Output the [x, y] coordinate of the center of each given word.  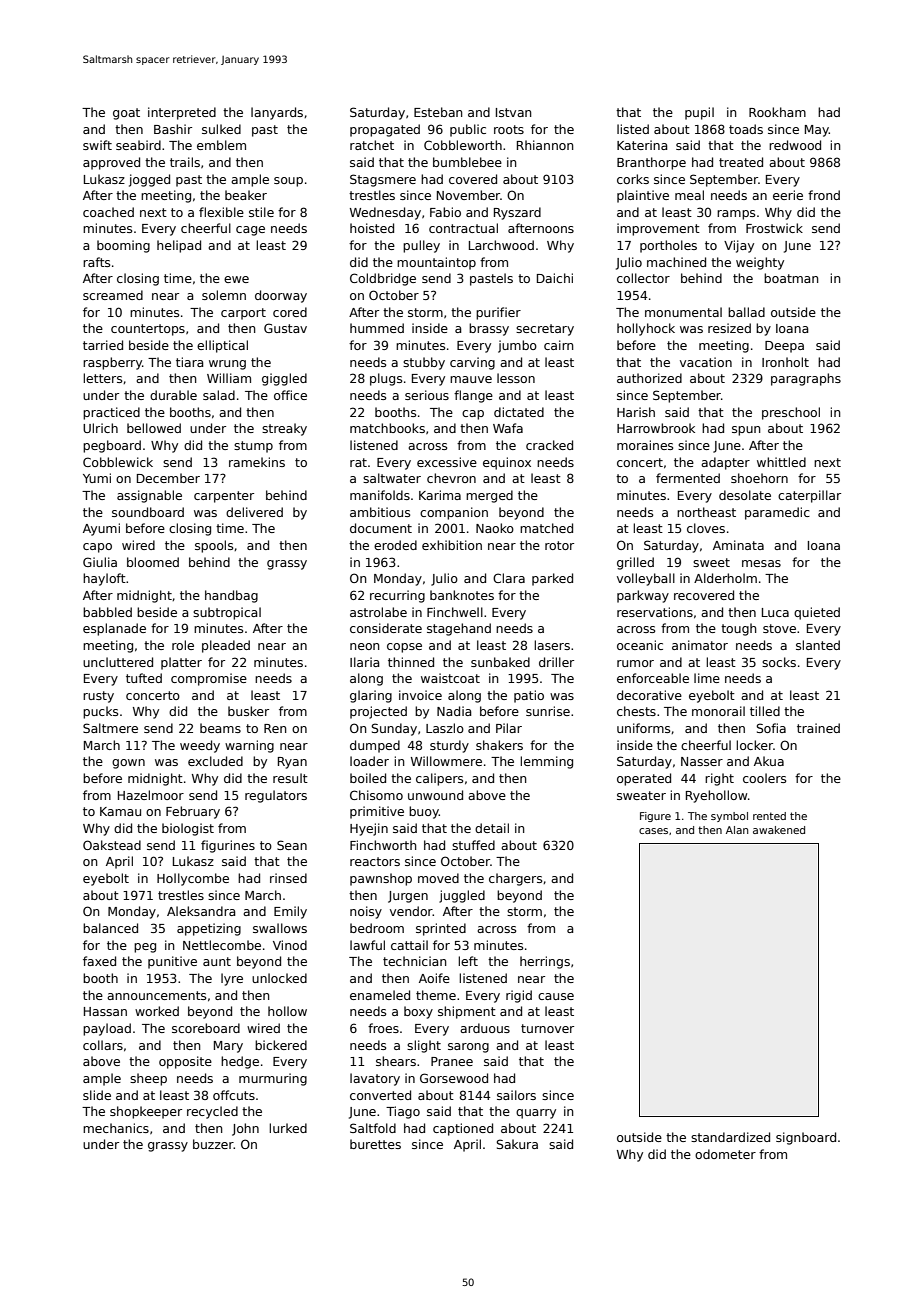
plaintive [643, 196]
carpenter [224, 497]
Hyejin [369, 829]
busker [248, 711]
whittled [781, 462]
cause [556, 996]
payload [107, 1029]
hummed [377, 328]
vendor [411, 911]
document [381, 528]
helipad [179, 246]
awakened [779, 830]
